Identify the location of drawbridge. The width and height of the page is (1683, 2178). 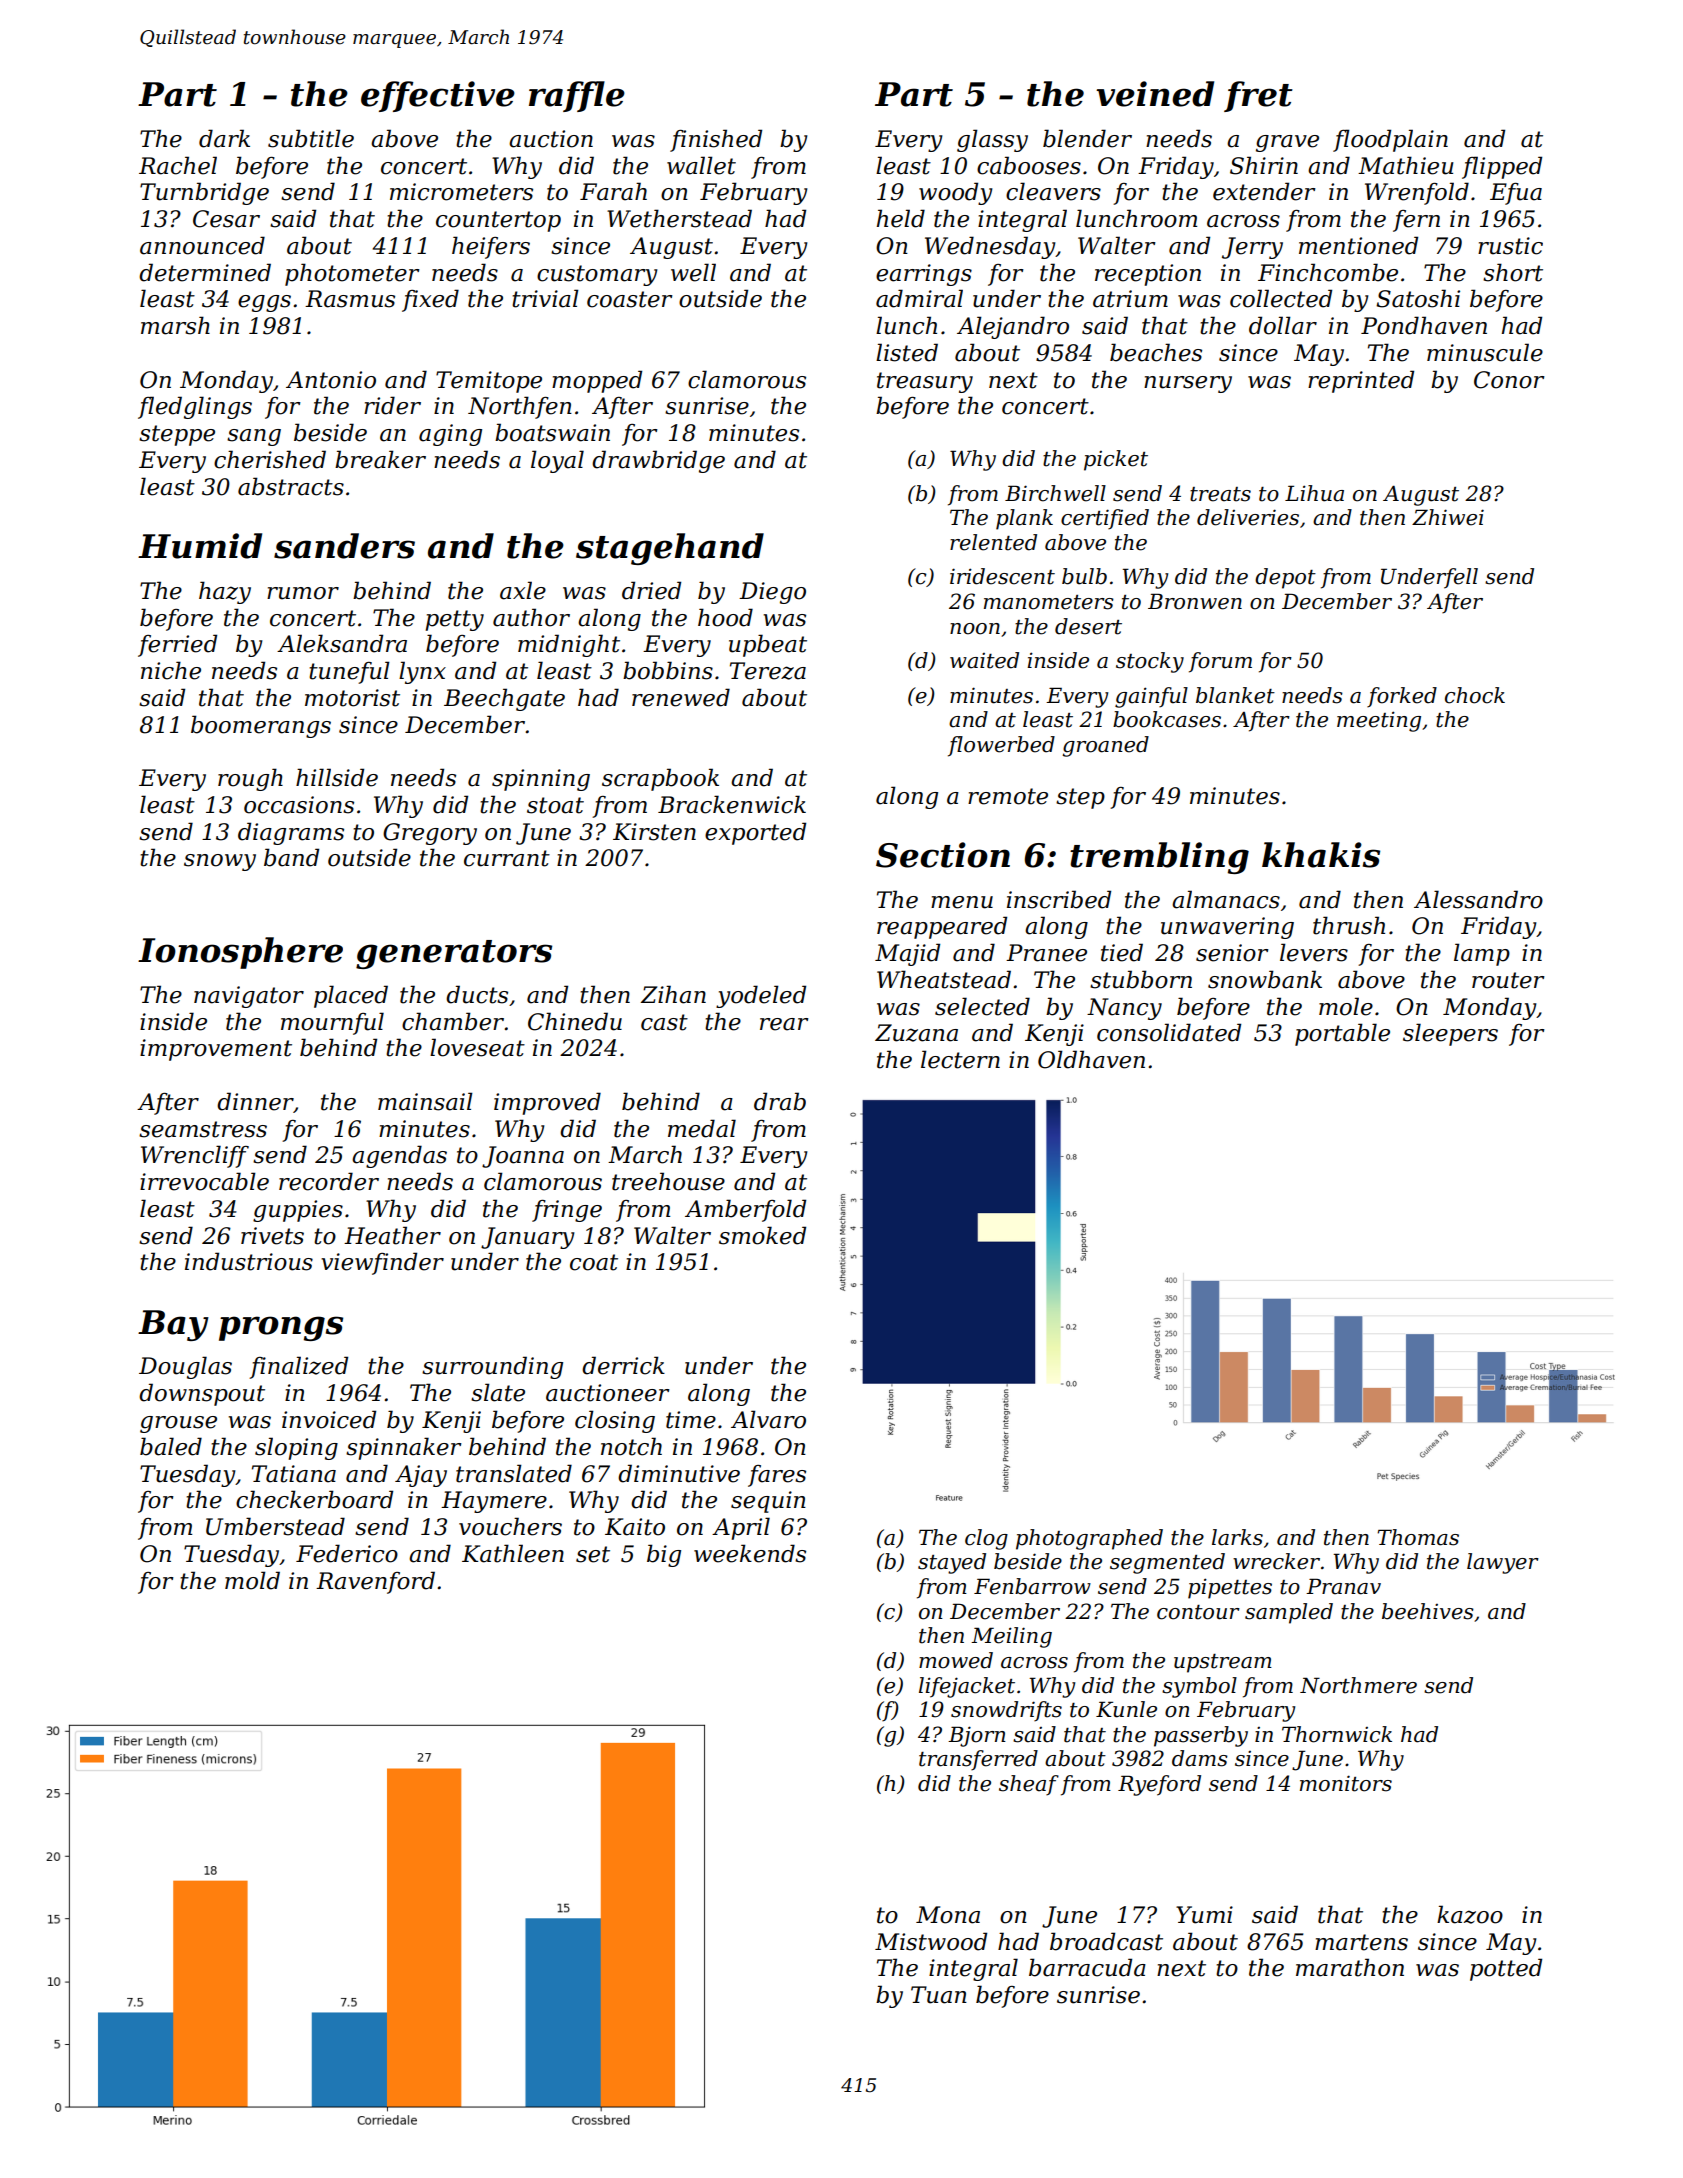
(658, 461).
